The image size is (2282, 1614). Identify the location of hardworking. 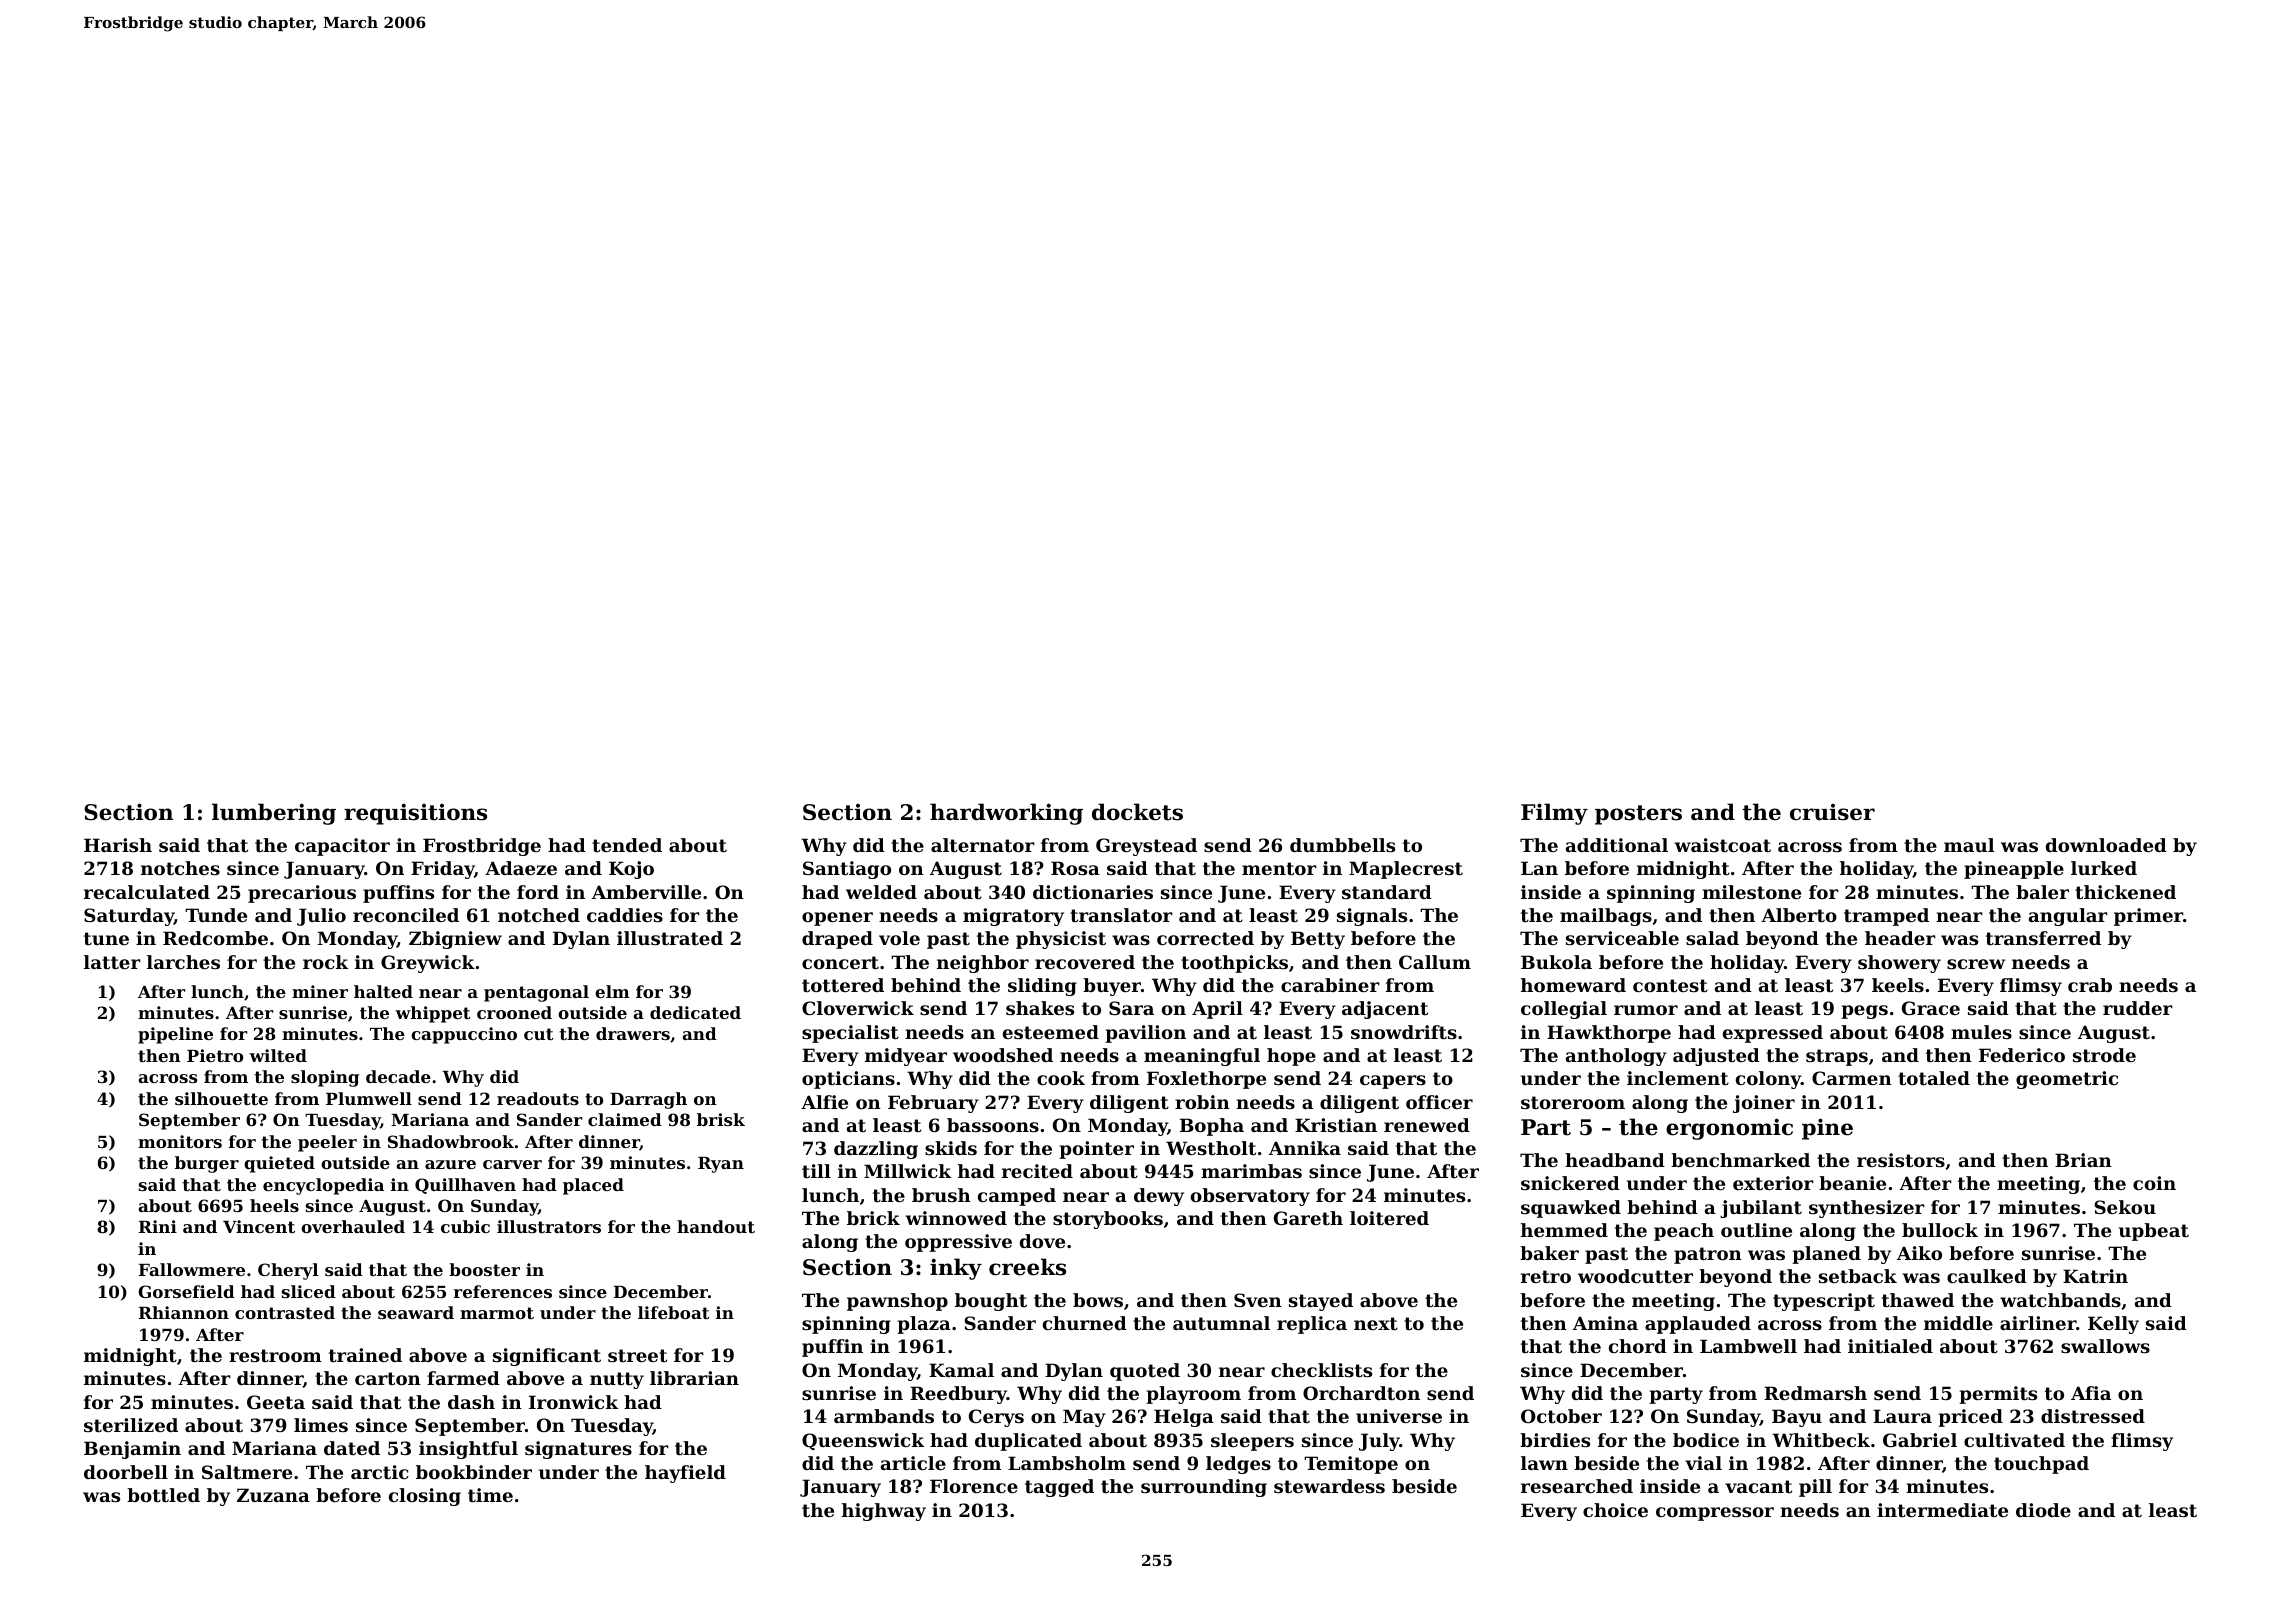
(1006, 814).
